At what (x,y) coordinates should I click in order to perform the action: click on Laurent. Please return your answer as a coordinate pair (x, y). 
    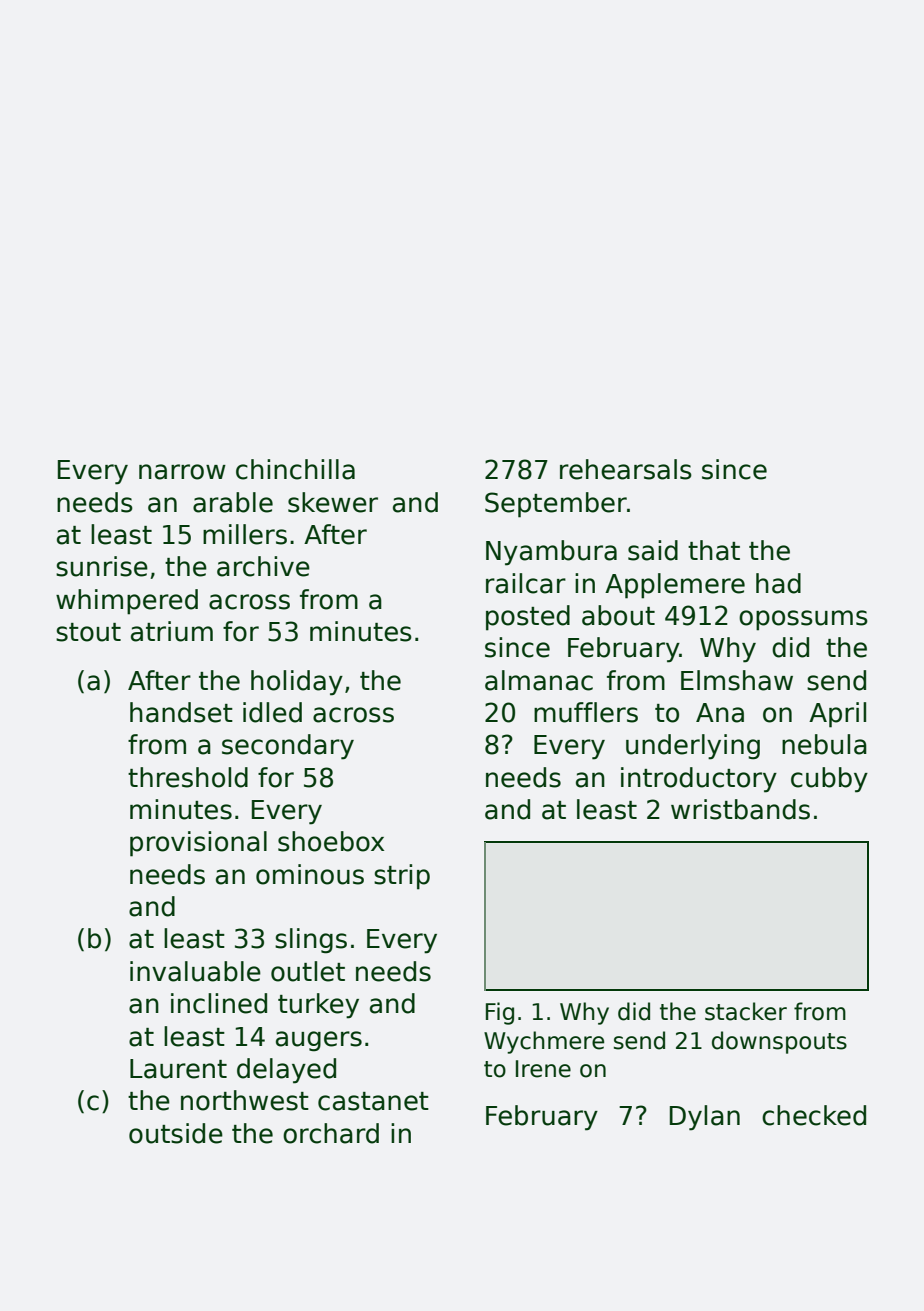
    Looking at the image, I should click on (178, 1069).
